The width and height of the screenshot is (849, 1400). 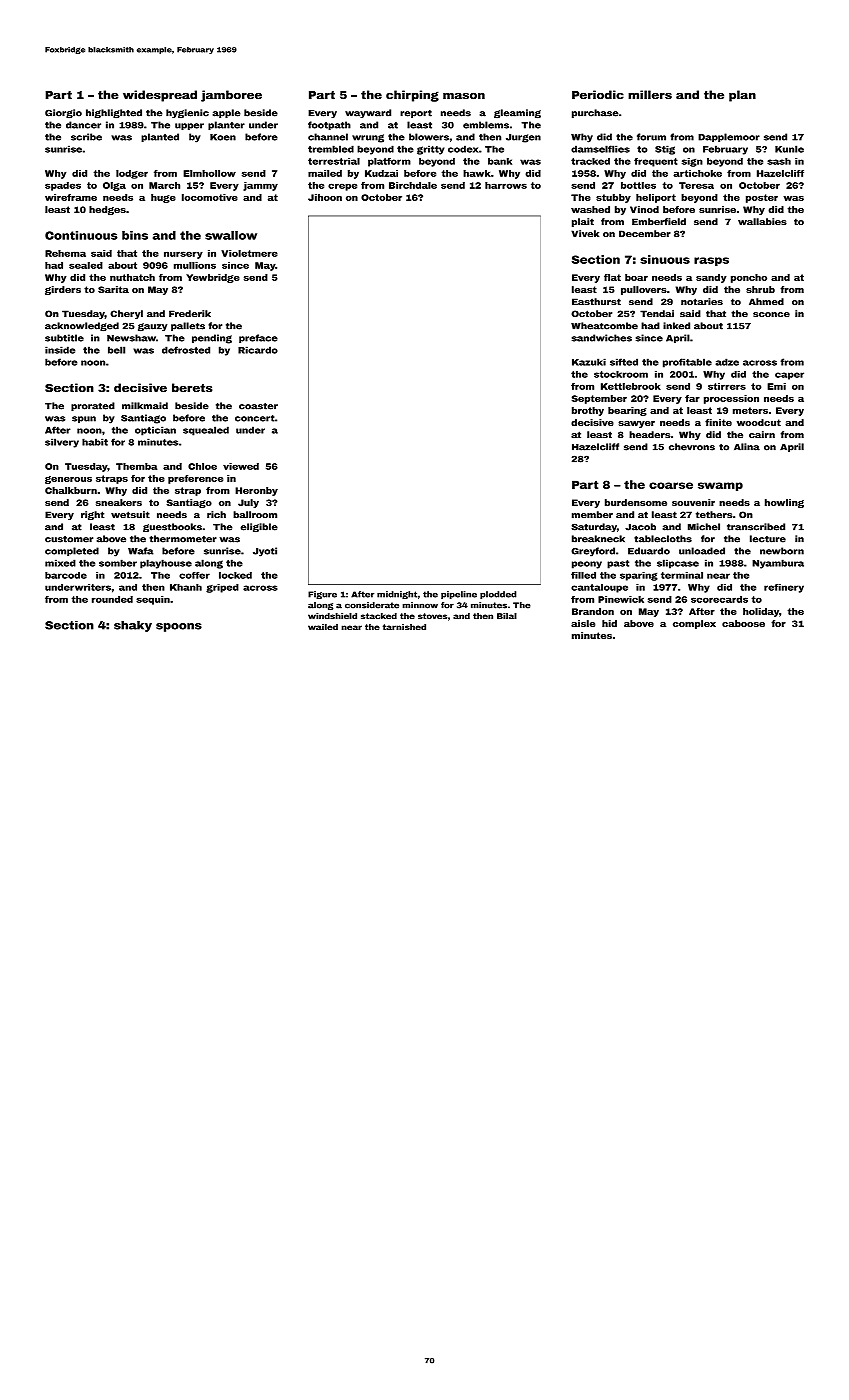 What do you see at coordinates (760, 289) in the screenshot?
I see `shrub` at bounding box center [760, 289].
